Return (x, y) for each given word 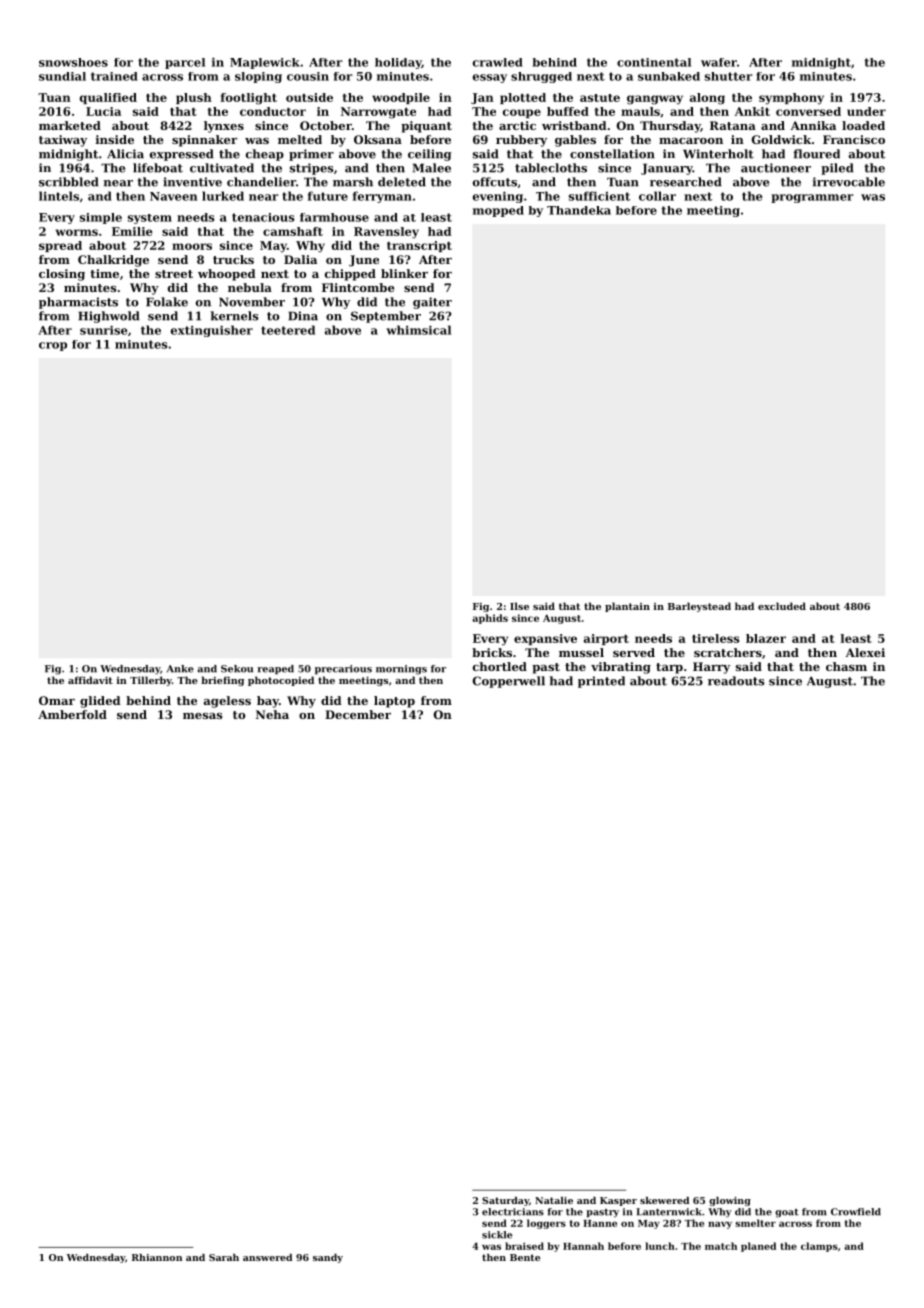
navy (720, 1225)
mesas (203, 716)
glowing (730, 1201)
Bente (525, 1257)
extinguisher (212, 331)
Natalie (554, 1200)
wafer (719, 62)
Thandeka (579, 210)
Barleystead (699, 607)
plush (194, 98)
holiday (398, 63)
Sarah (224, 1257)
